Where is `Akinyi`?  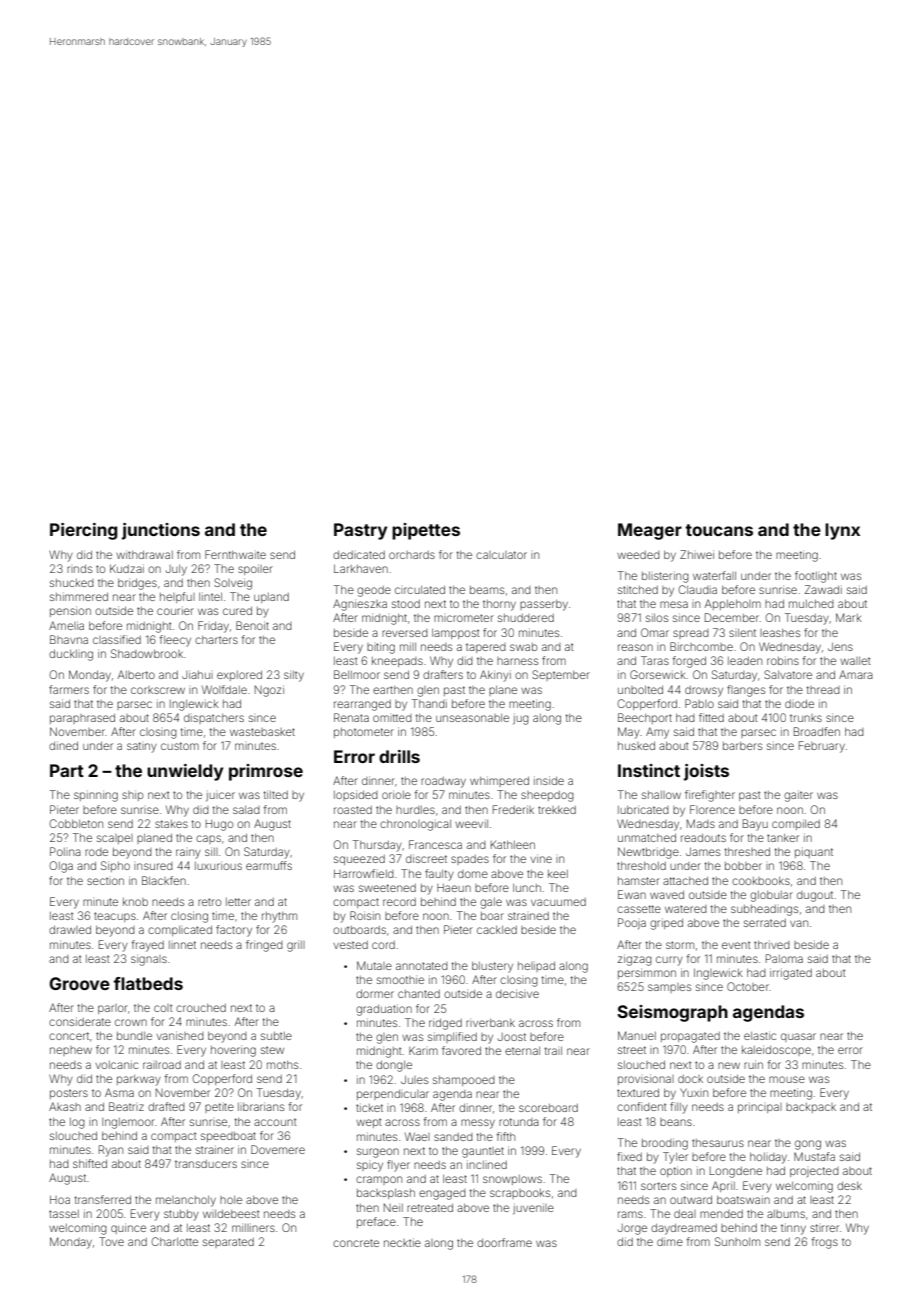 Akinyi is located at coordinates (495, 676).
